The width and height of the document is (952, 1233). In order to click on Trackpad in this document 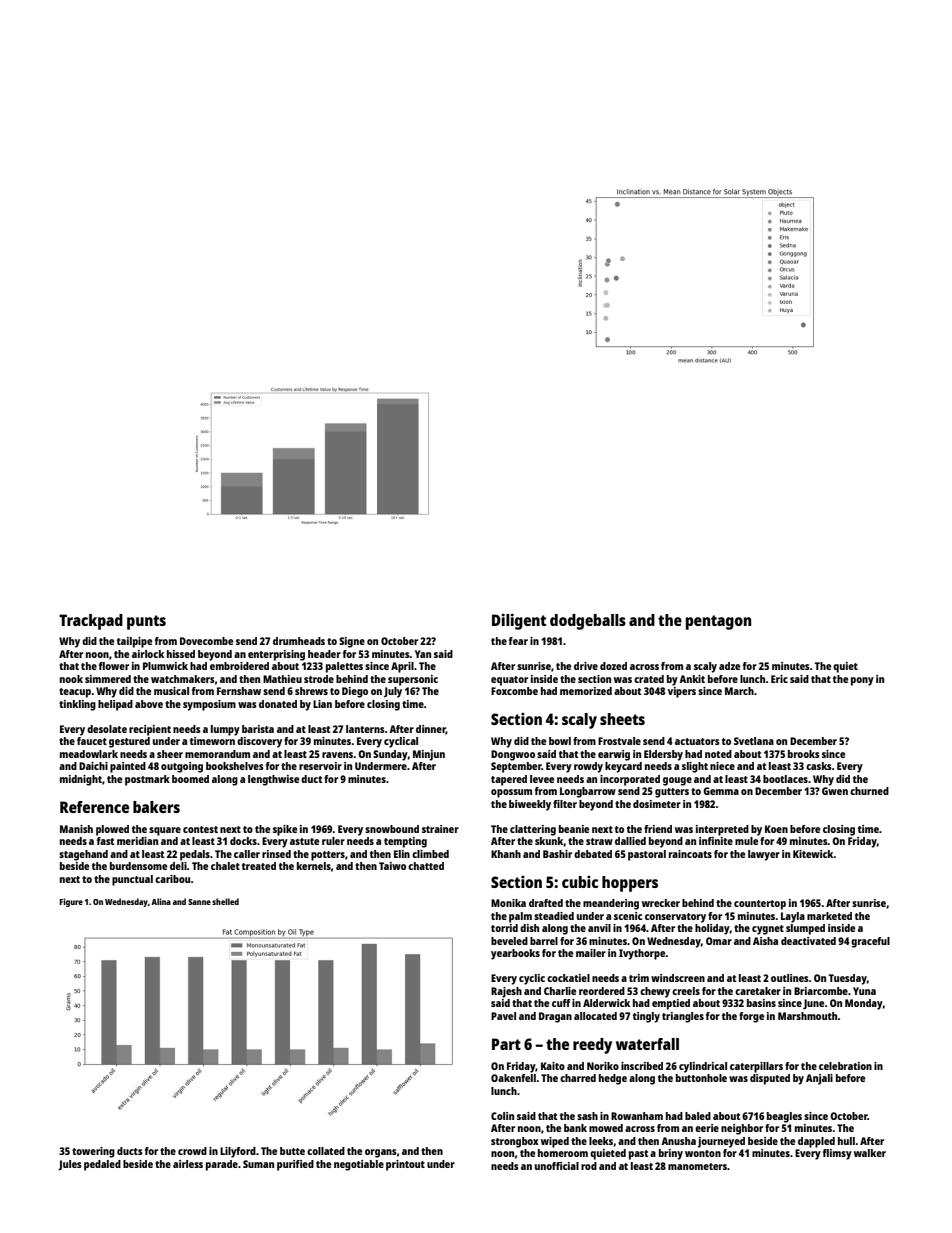, I will do `click(91, 622)`.
